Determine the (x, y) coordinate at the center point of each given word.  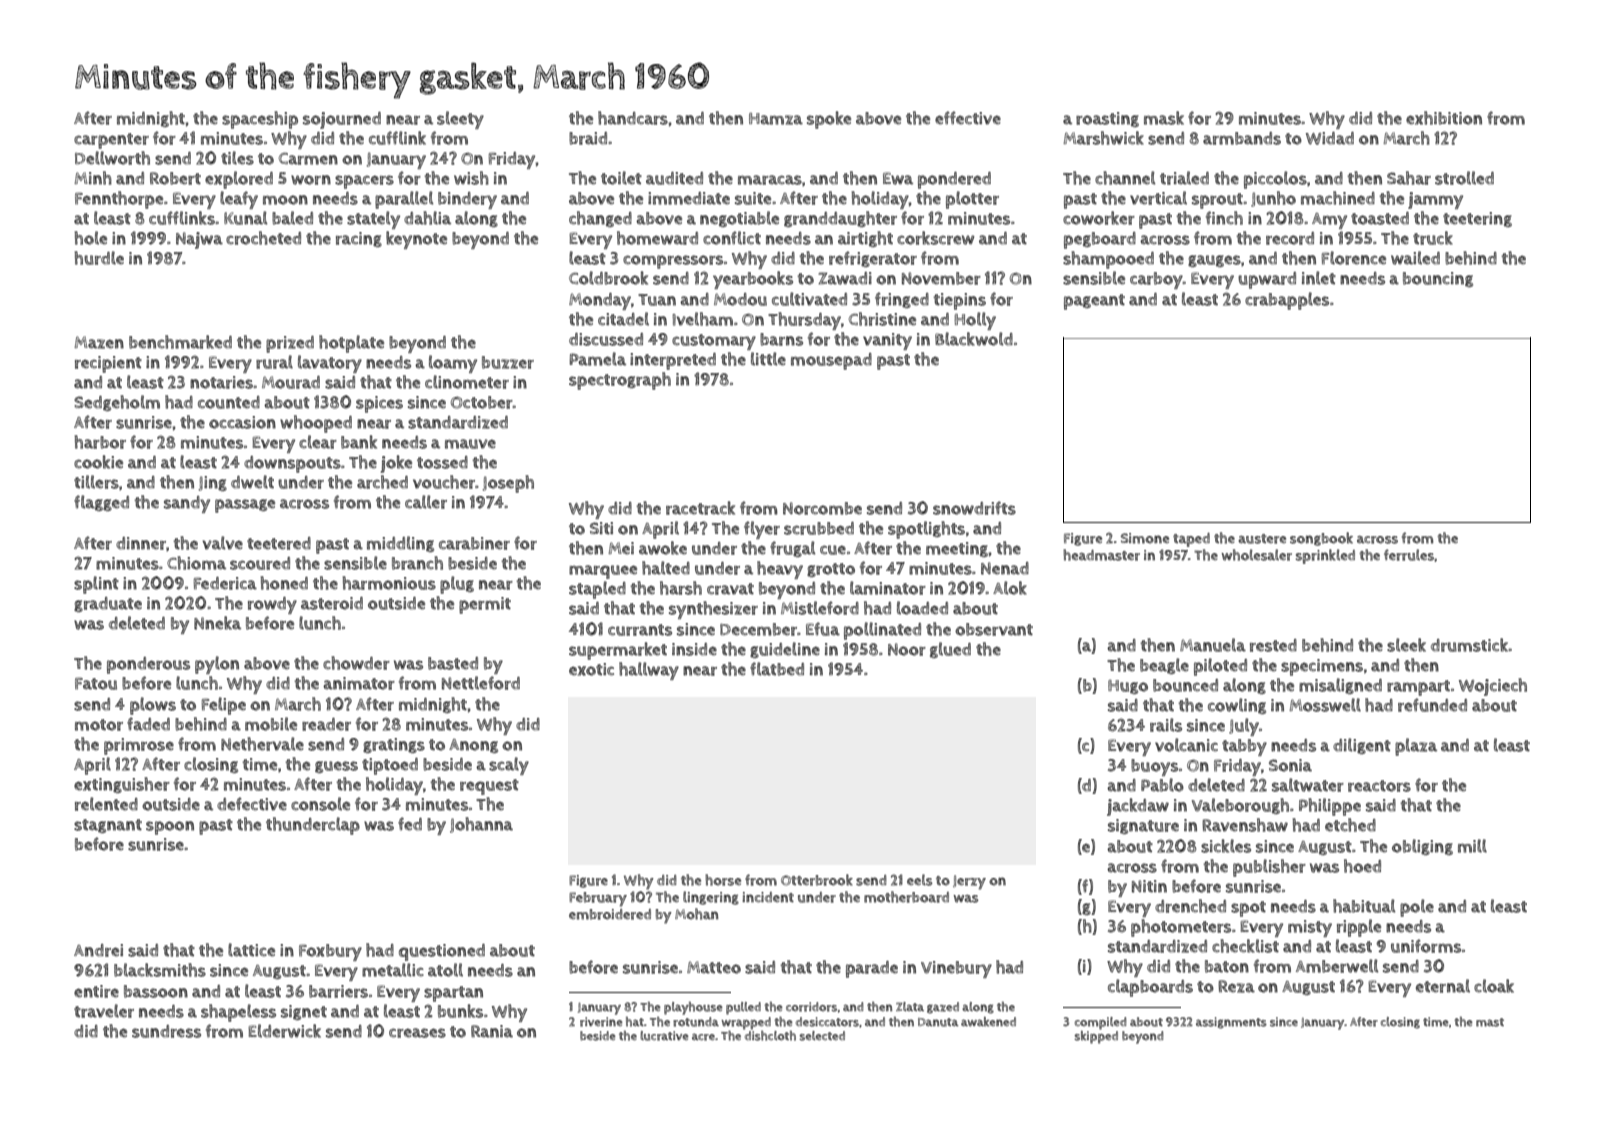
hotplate (351, 344)
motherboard (906, 897)
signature (1143, 826)
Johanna (481, 825)
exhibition (1444, 118)
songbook (1321, 539)
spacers (364, 182)
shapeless (238, 1013)
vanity (887, 341)
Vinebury (956, 969)
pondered (954, 180)
